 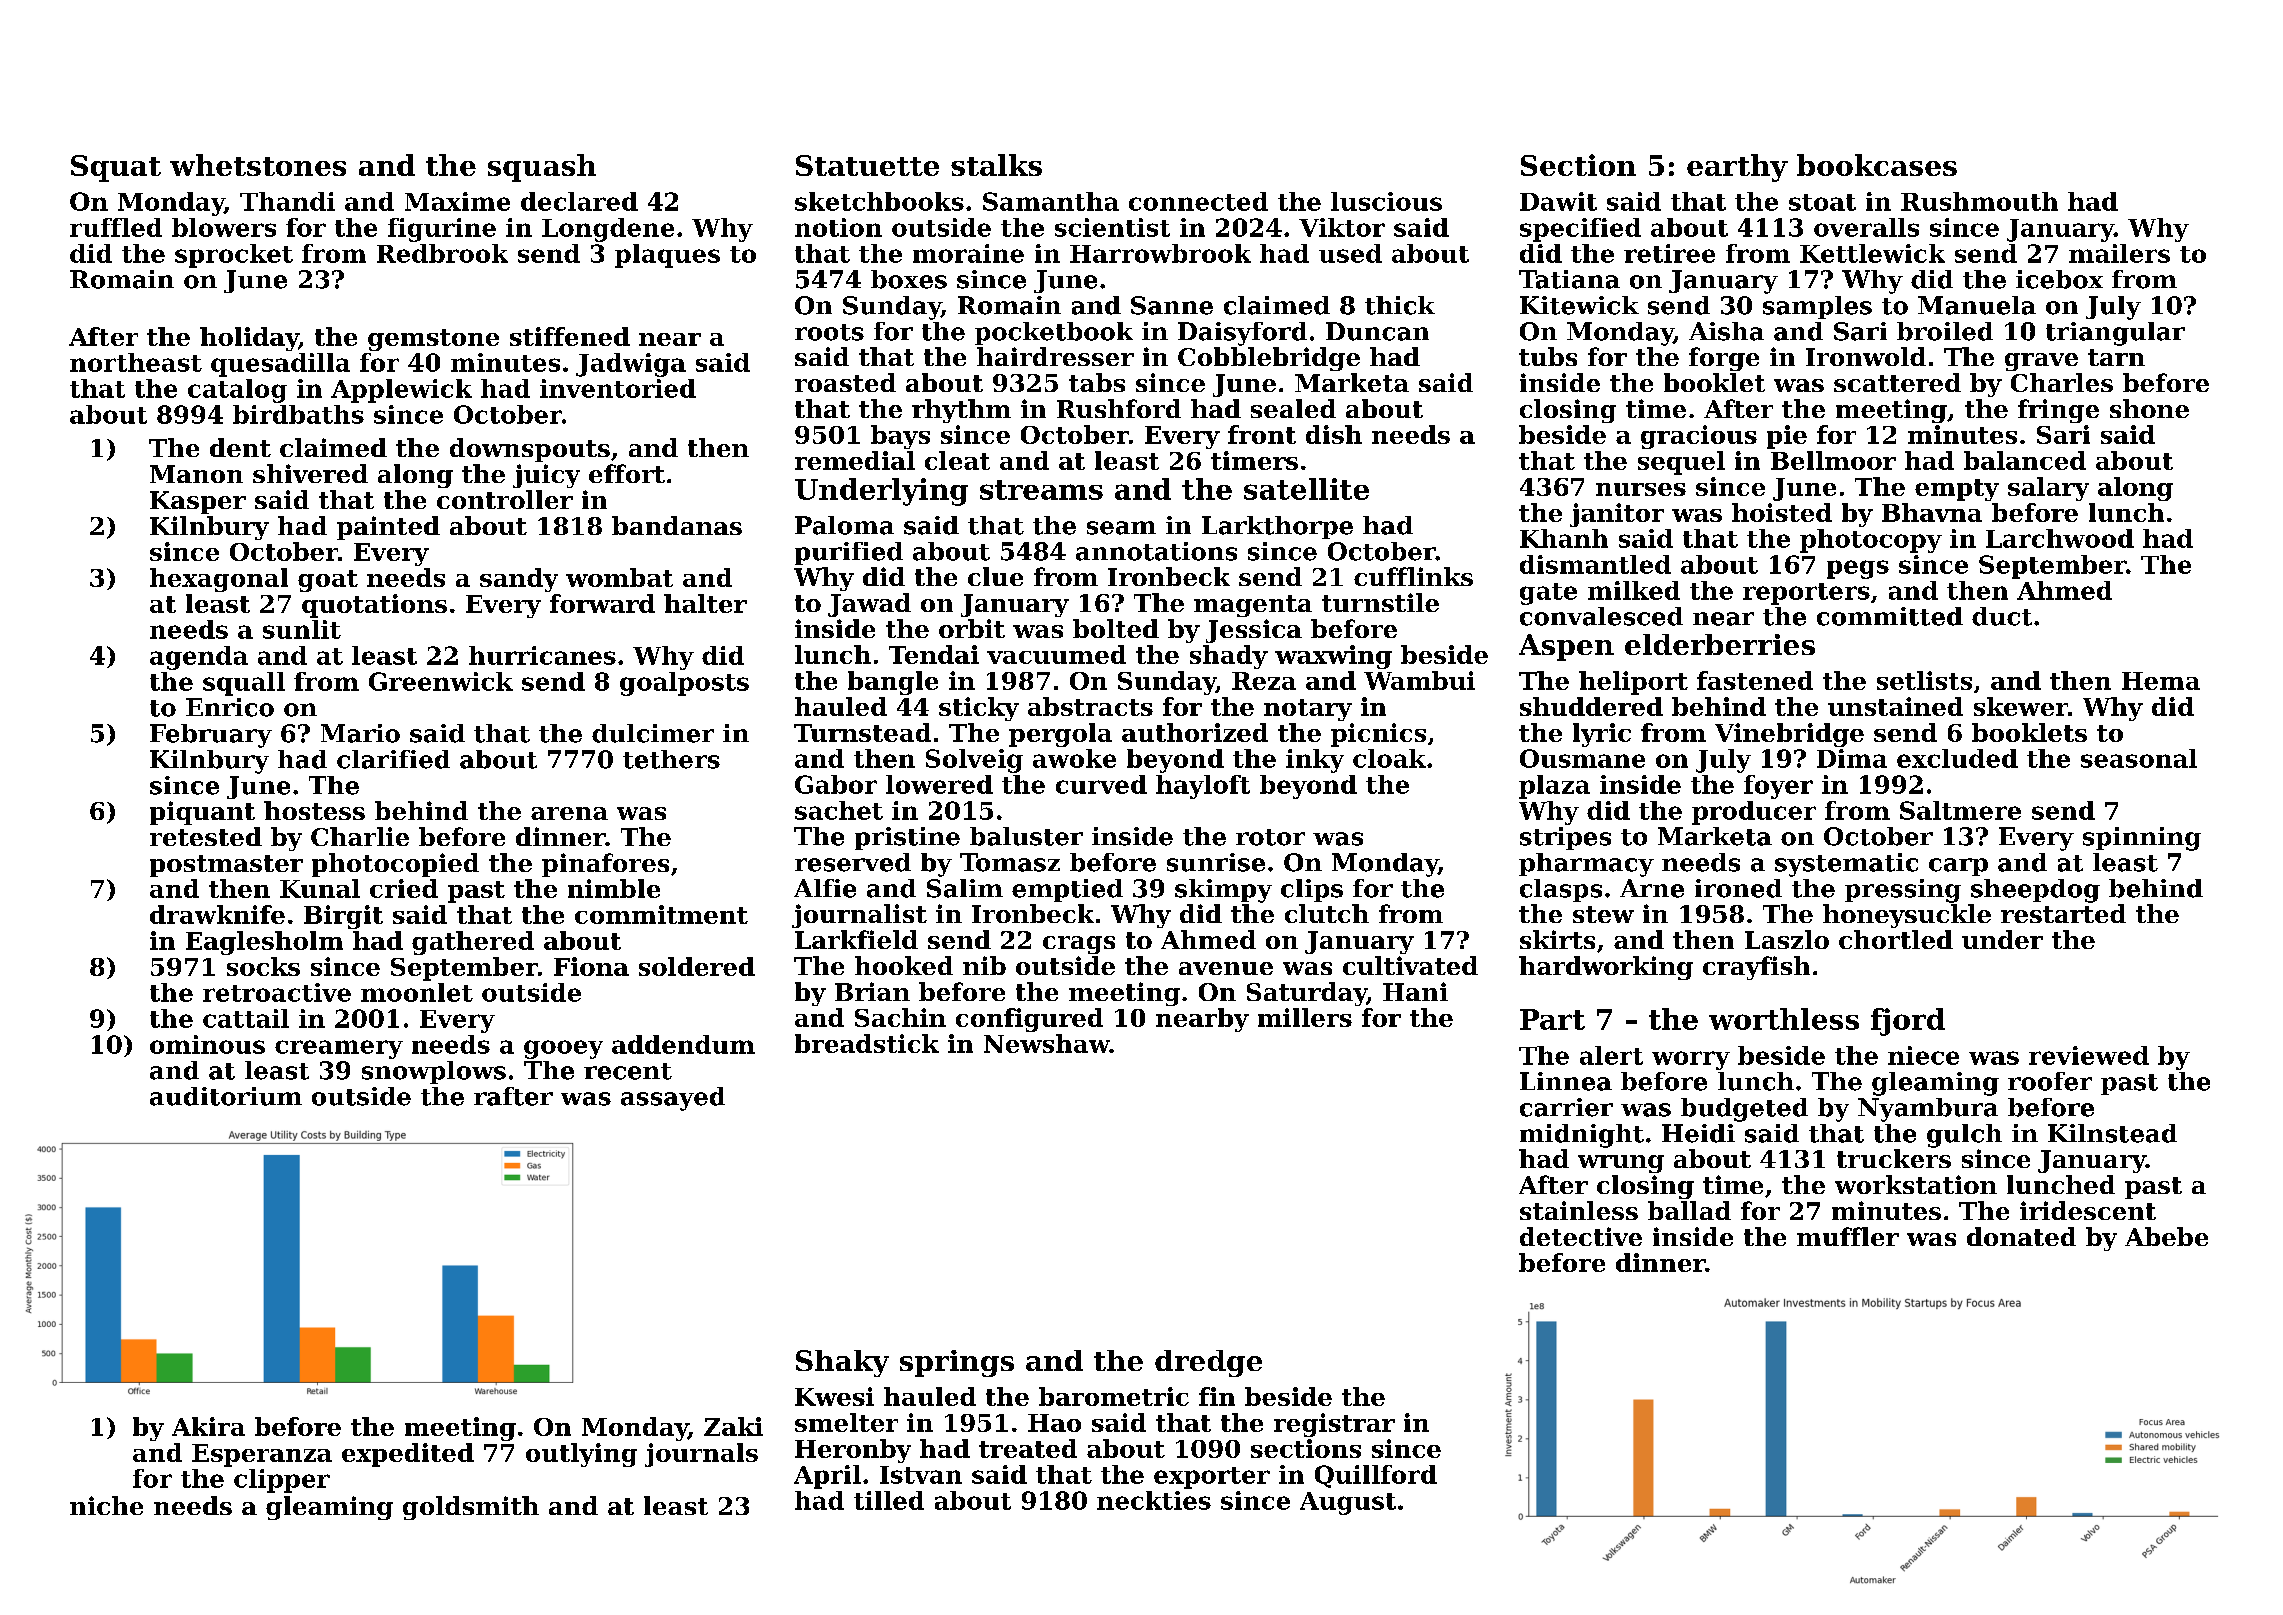 I want to click on crayfish, so click(x=1756, y=968).
